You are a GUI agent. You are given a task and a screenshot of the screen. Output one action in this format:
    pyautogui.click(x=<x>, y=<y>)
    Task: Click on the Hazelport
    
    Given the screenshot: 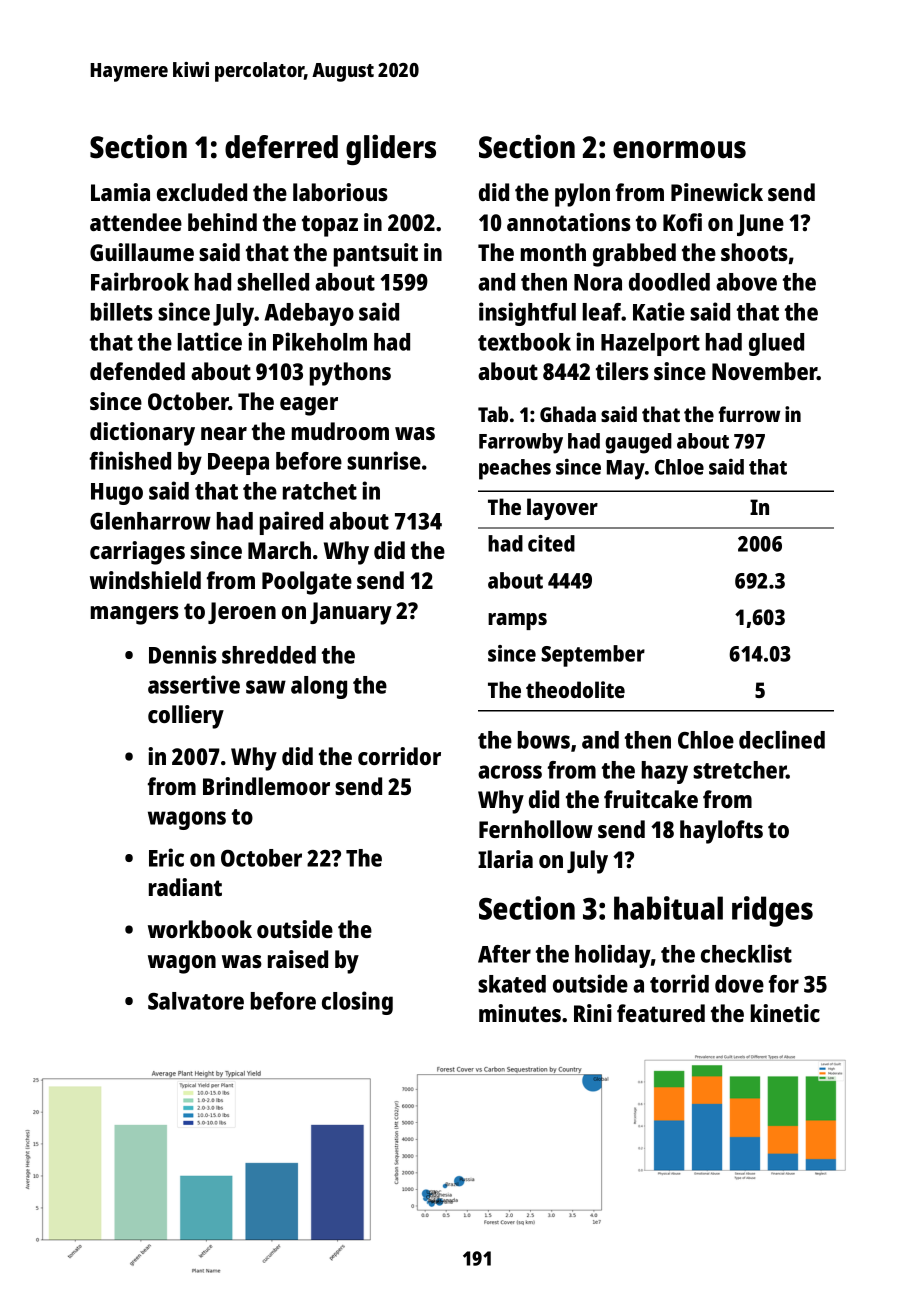 What is the action you would take?
    pyautogui.click(x=650, y=344)
